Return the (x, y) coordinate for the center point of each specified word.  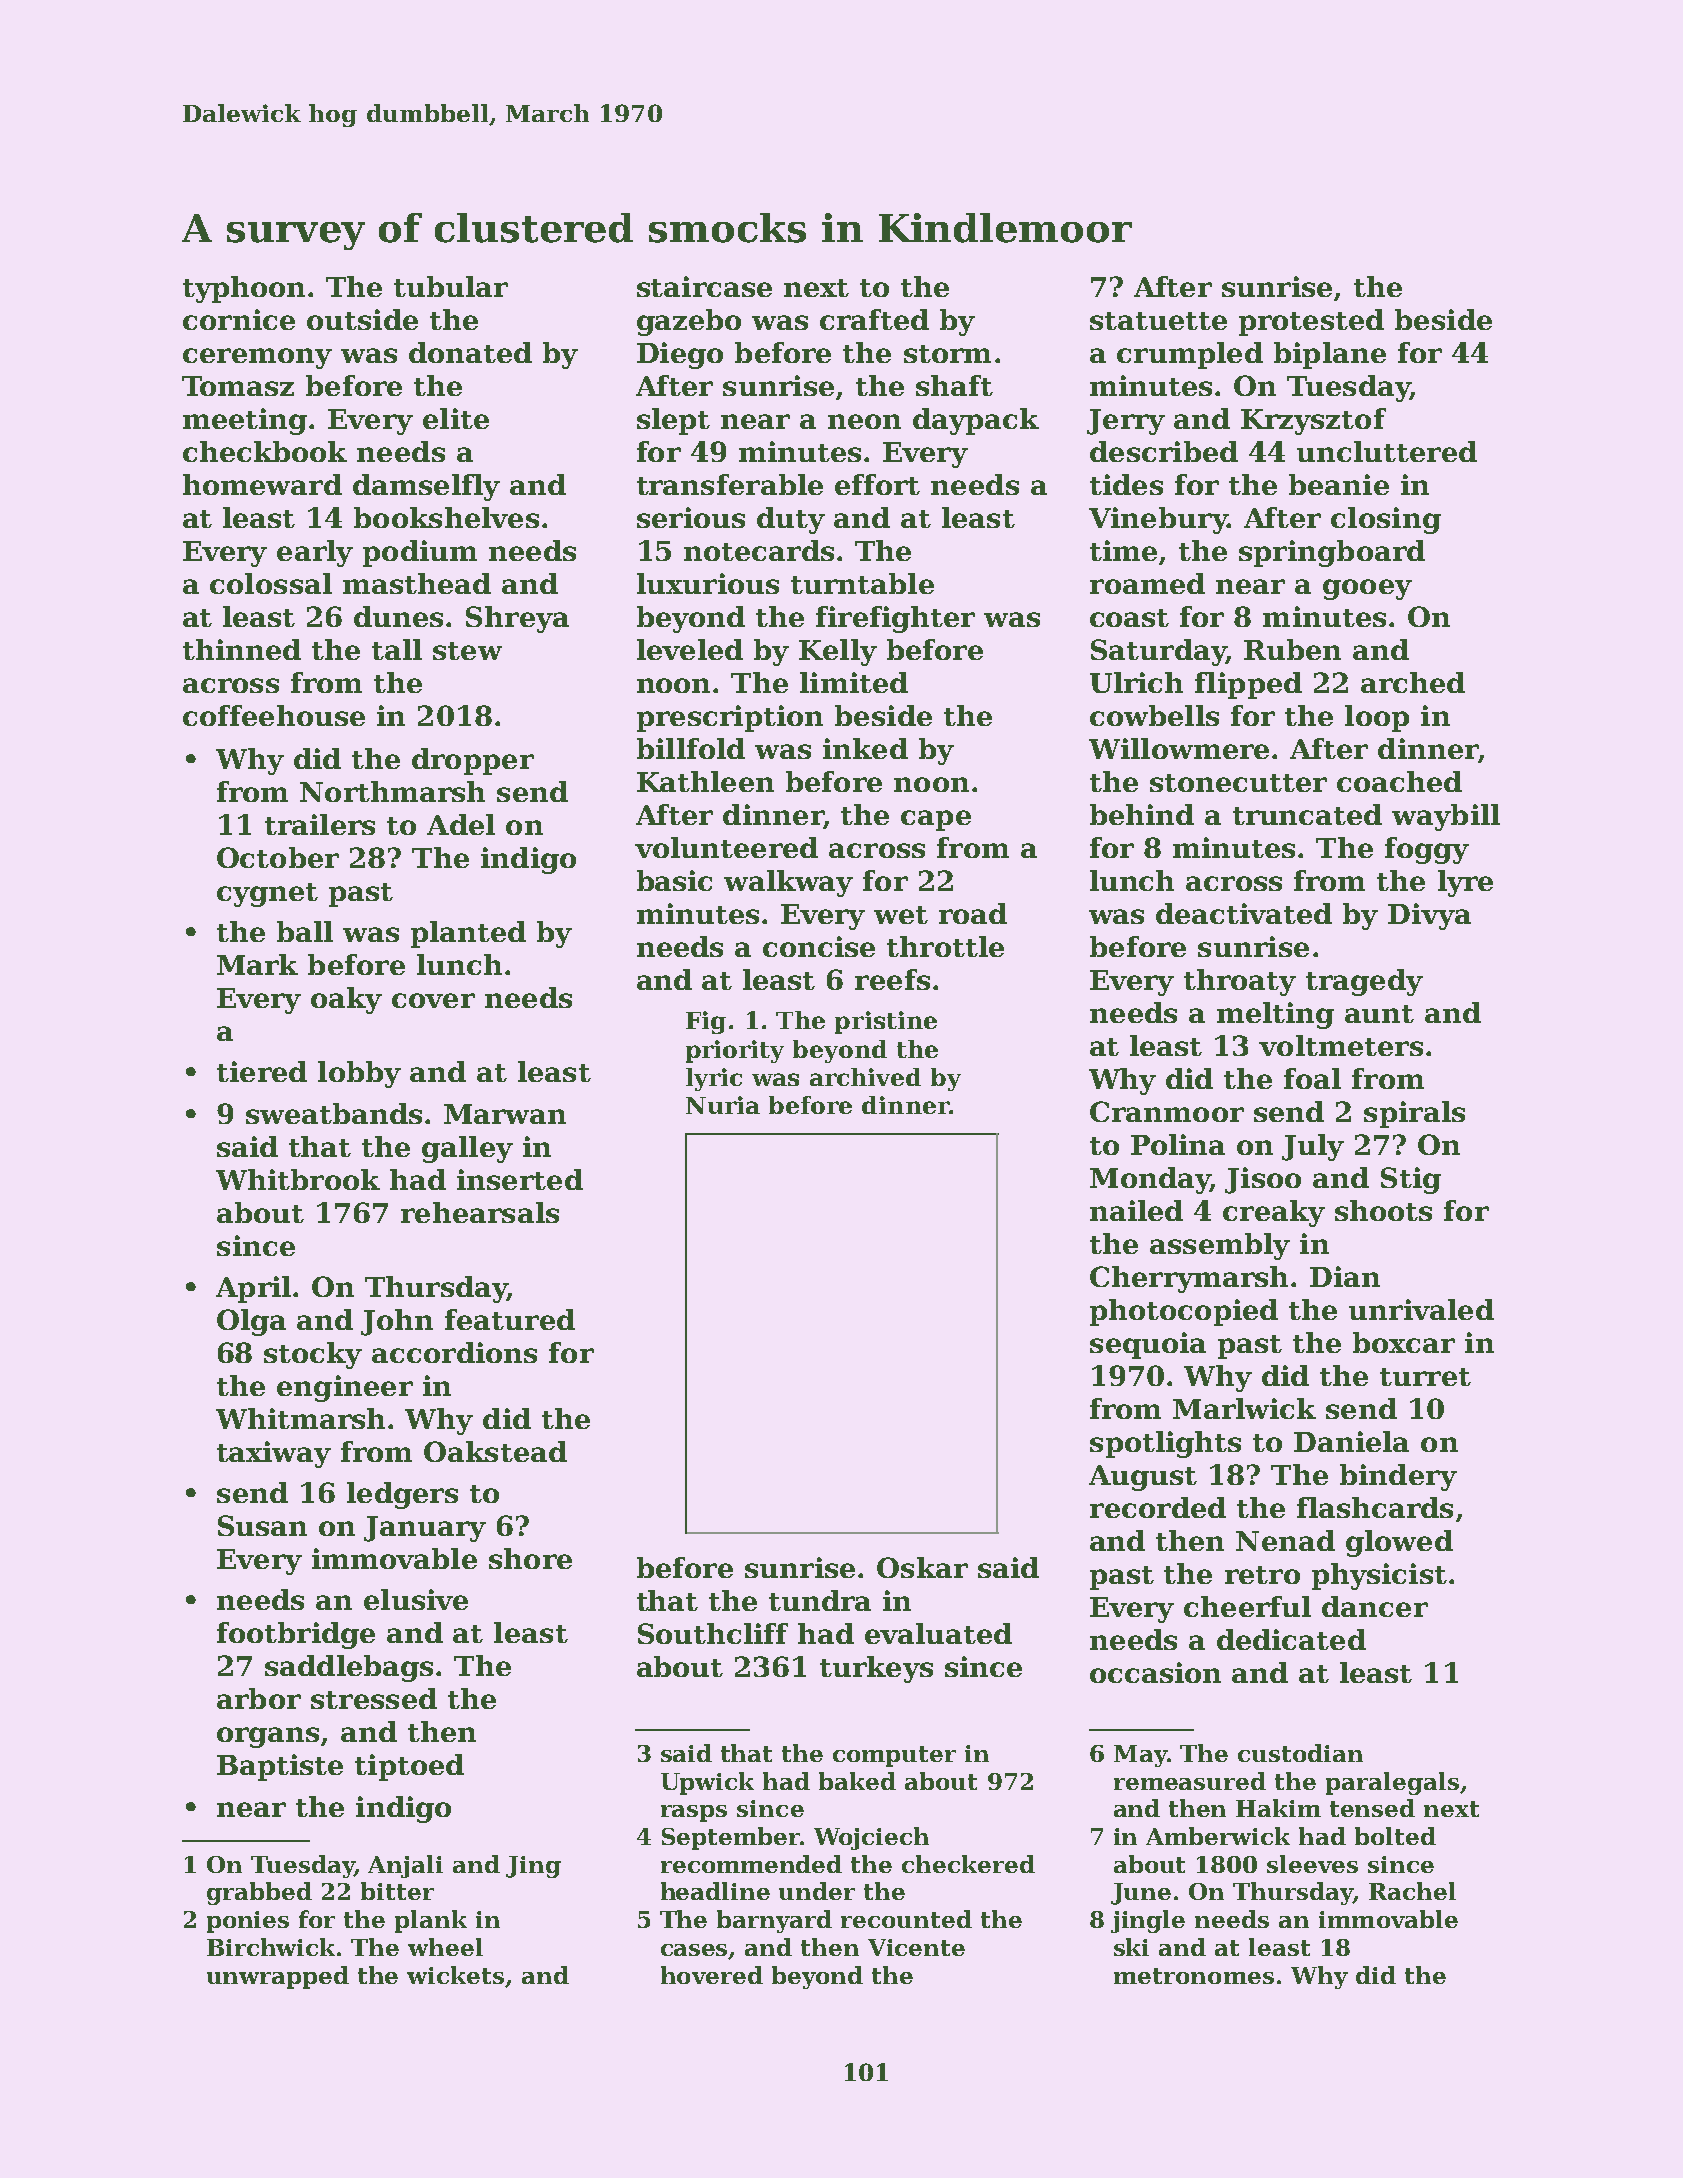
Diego (680, 355)
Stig (1411, 1180)
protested (1311, 322)
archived (865, 1077)
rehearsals (480, 1212)
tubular (451, 286)
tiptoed (409, 1767)
